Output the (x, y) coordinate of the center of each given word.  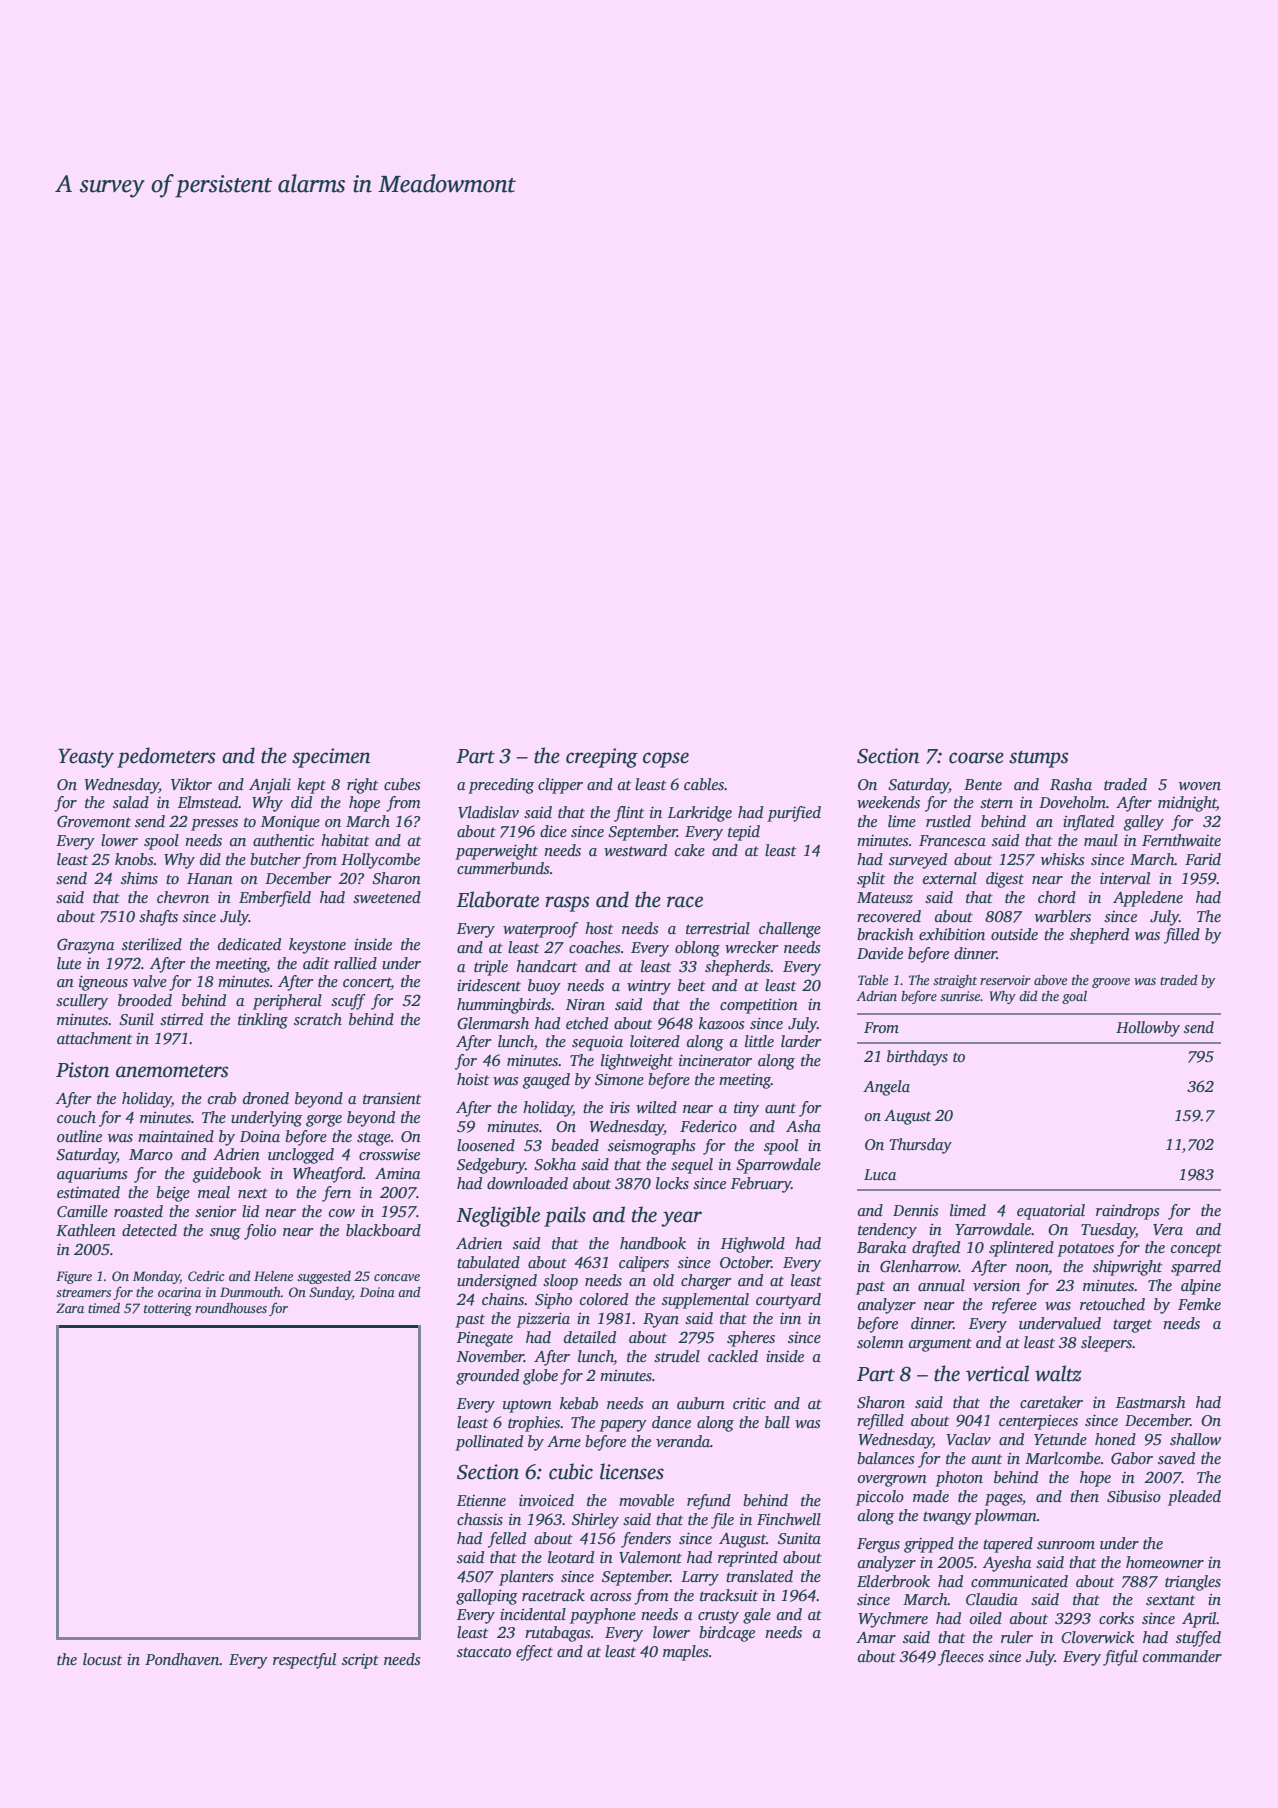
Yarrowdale (993, 1229)
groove (1111, 983)
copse (666, 760)
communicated (1019, 1581)
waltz (1058, 1373)
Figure (74, 1277)
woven (1200, 786)
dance (671, 1422)
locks (672, 1183)
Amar (876, 1637)
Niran (585, 1004)
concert (367, 983)
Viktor (191, 784)
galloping (487, 1597)
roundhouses (231, 1308)
